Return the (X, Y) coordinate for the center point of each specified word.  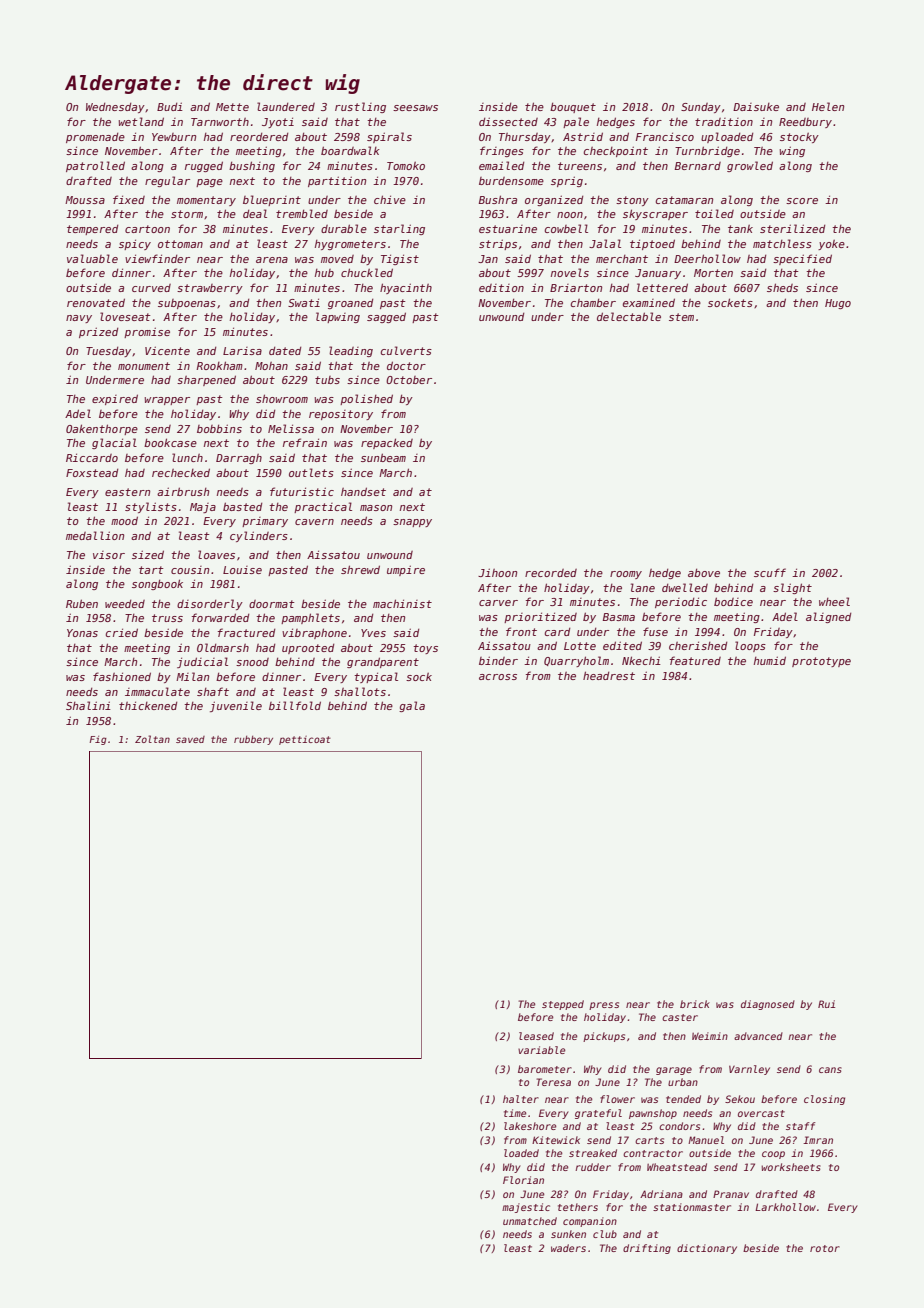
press (604, 1006)
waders (568, 1248)
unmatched (530, 1221)
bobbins (219, 428)
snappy (412, 523)
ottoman (180, 244)
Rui (826, 1004)
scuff (770, 572)
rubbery (253, 740)
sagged (386, 317)
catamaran (684, 200)
